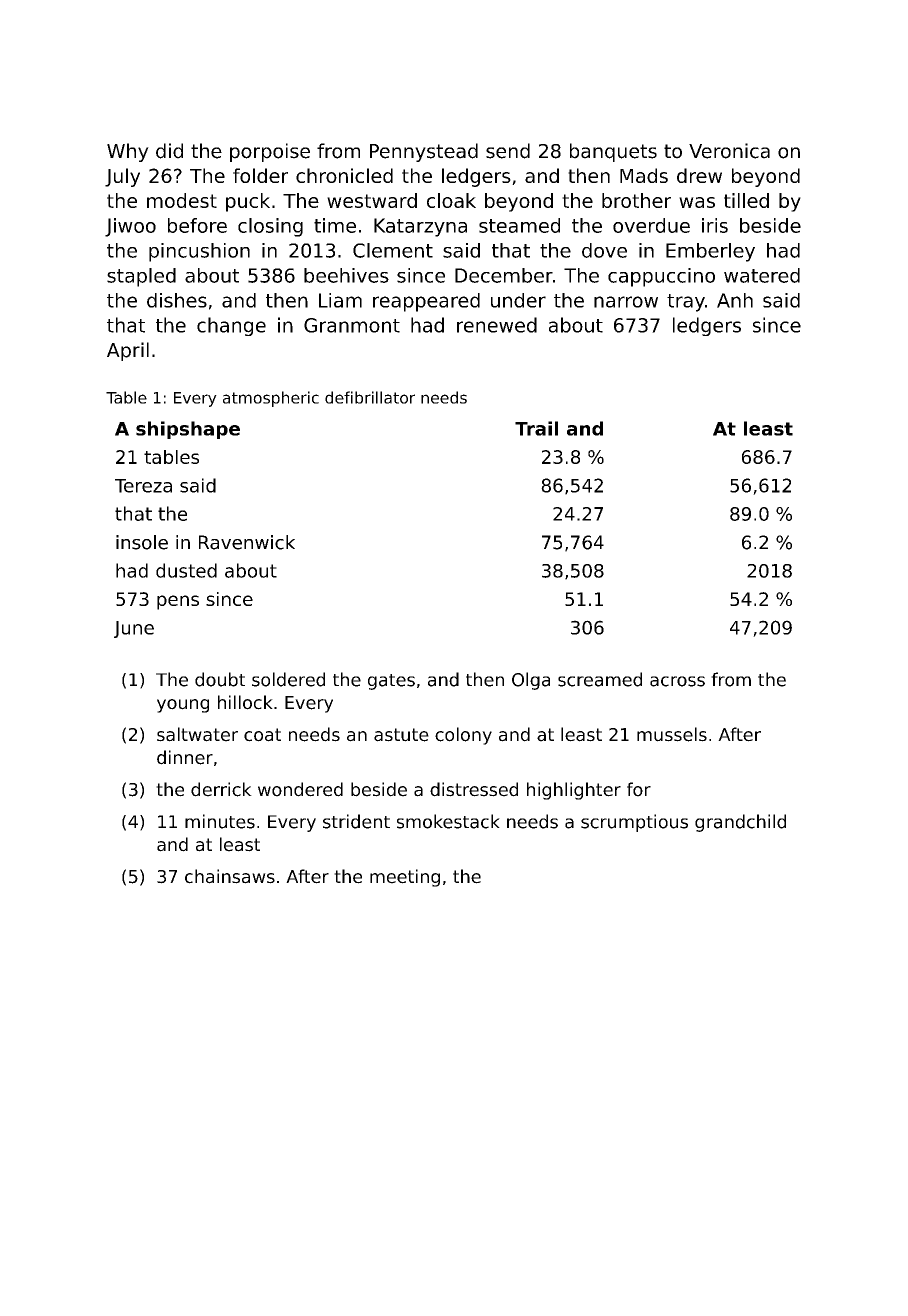 This screenshot has height=1316, width=908. Describe the element at coordinates (169, 151) in the screenshot. I see `did` at that location.
